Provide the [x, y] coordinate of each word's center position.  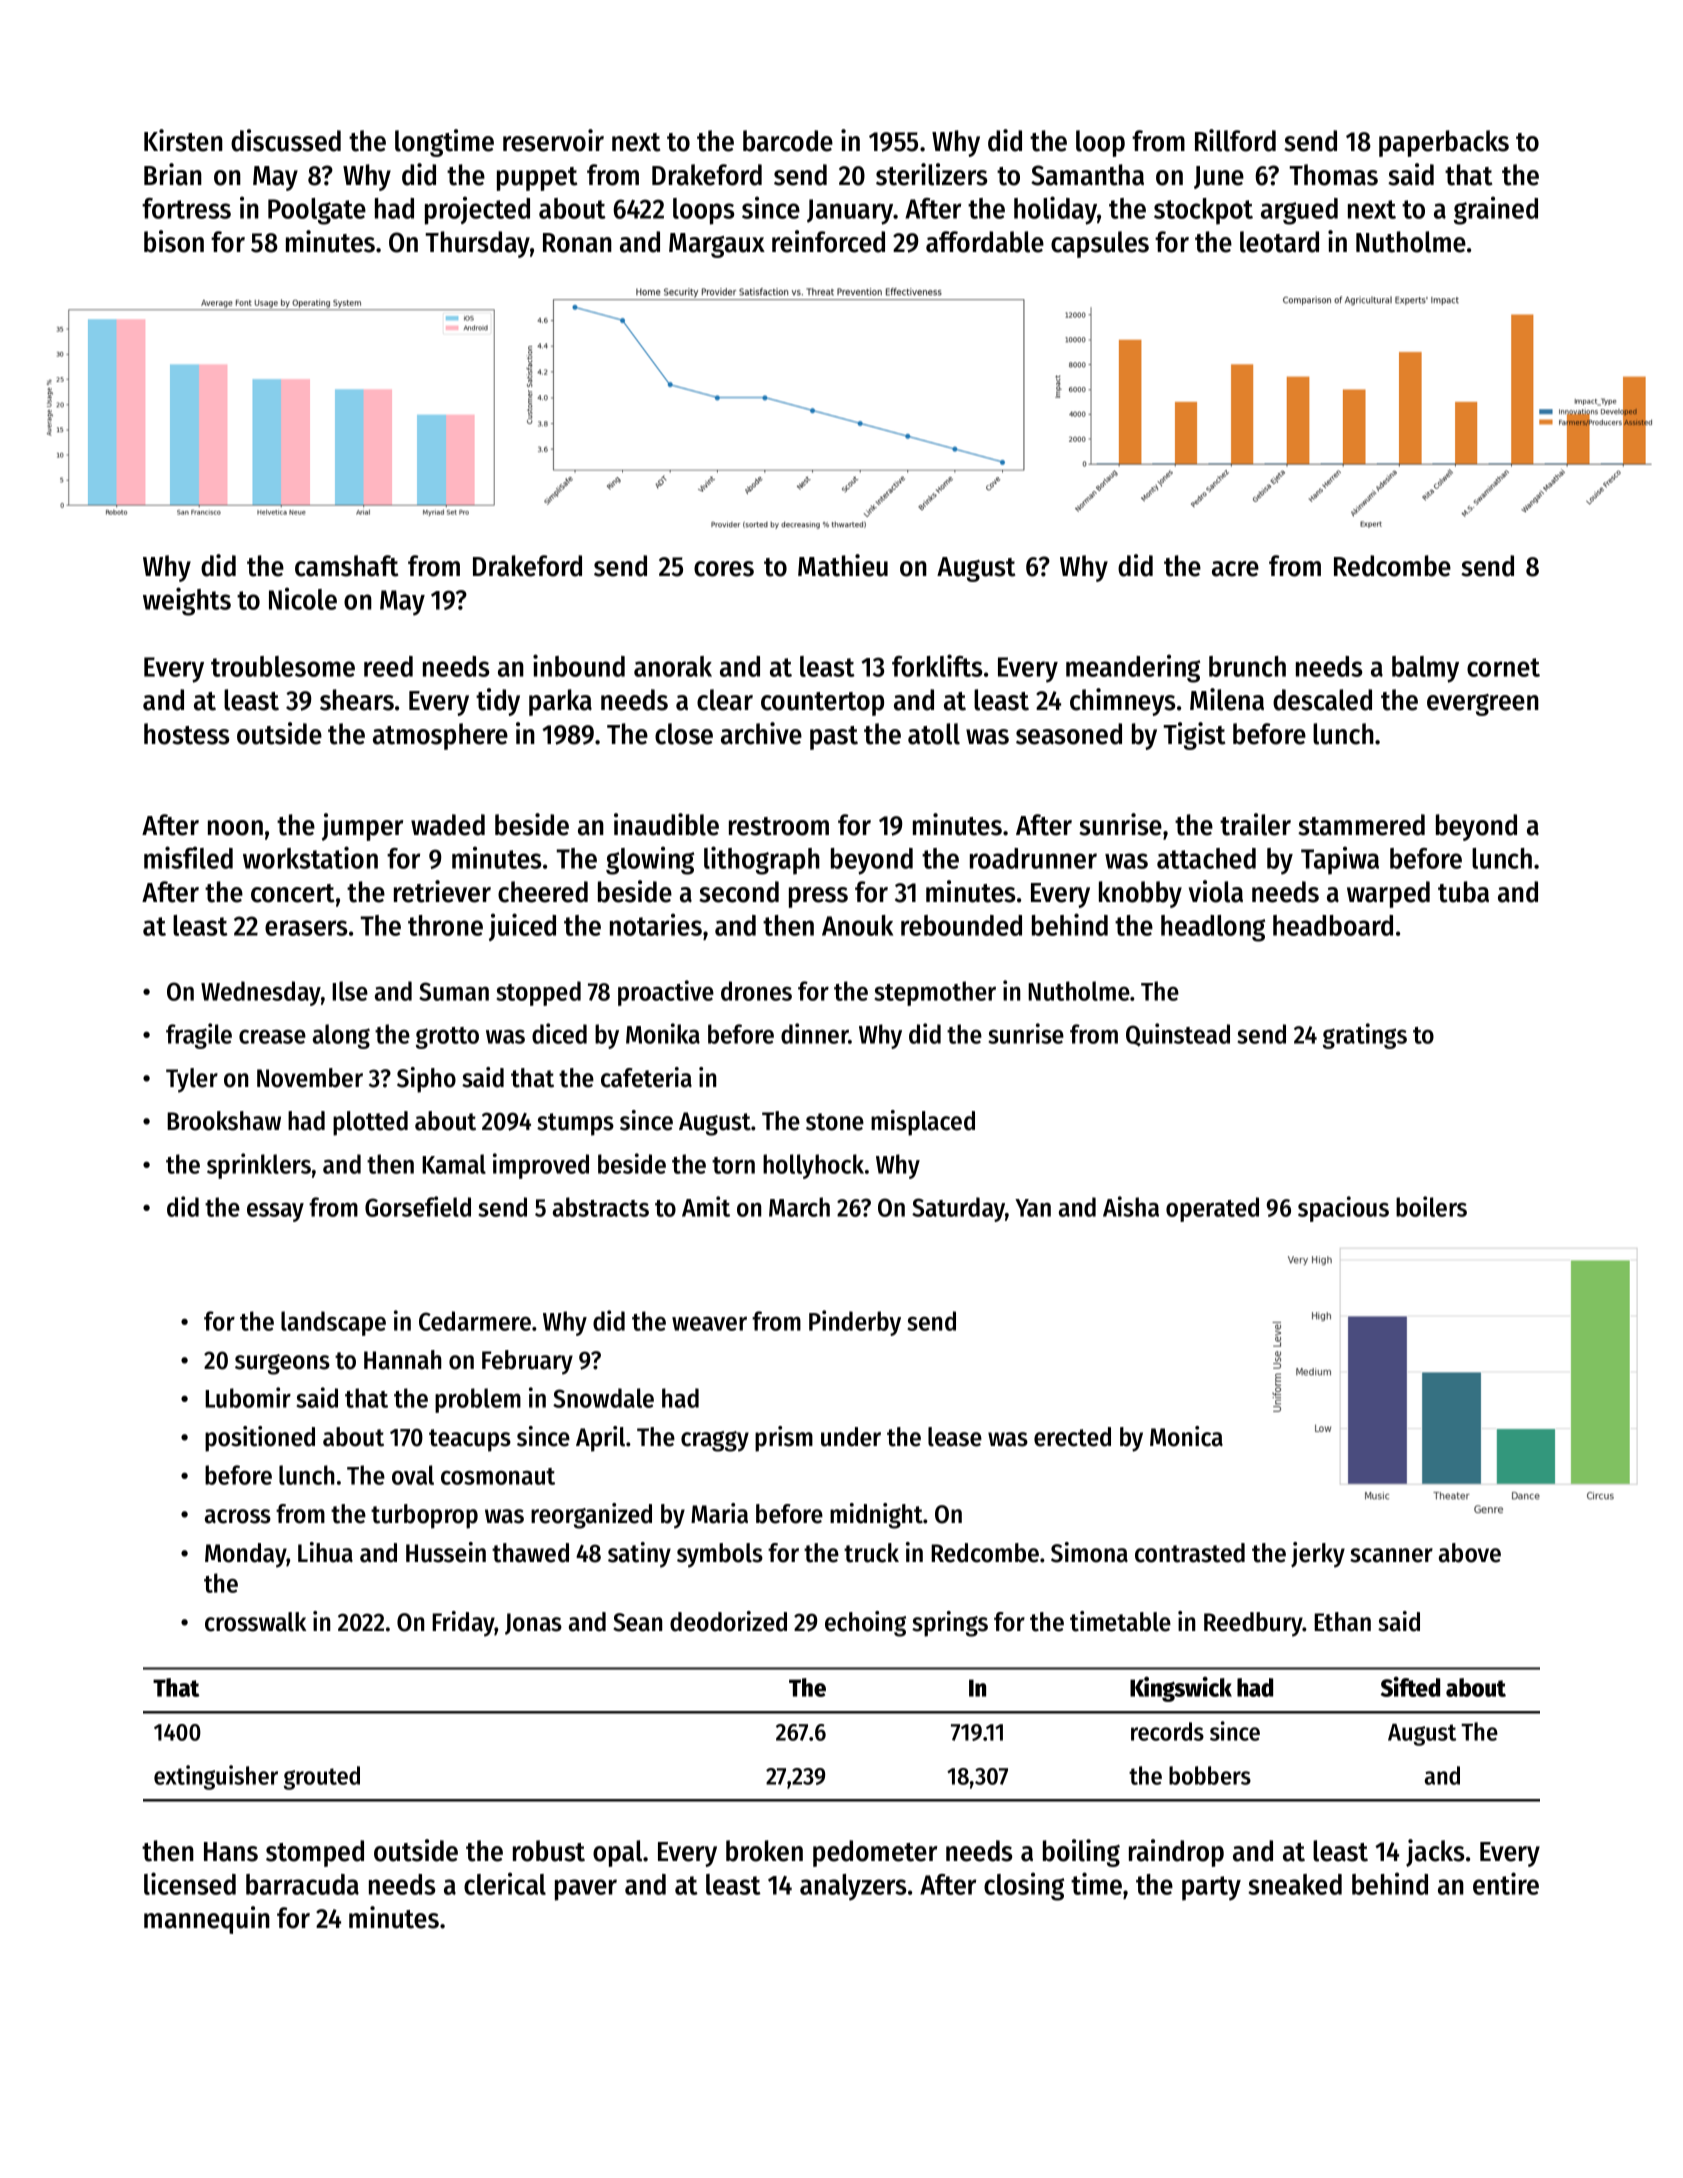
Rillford [1235, 140]
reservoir [553, 140]
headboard [1333, 925]
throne [445, 925]
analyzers [853, 1887]
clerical [505, 1883]
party [1211, 1888]
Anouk [857, 925]
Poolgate [317, 211]
